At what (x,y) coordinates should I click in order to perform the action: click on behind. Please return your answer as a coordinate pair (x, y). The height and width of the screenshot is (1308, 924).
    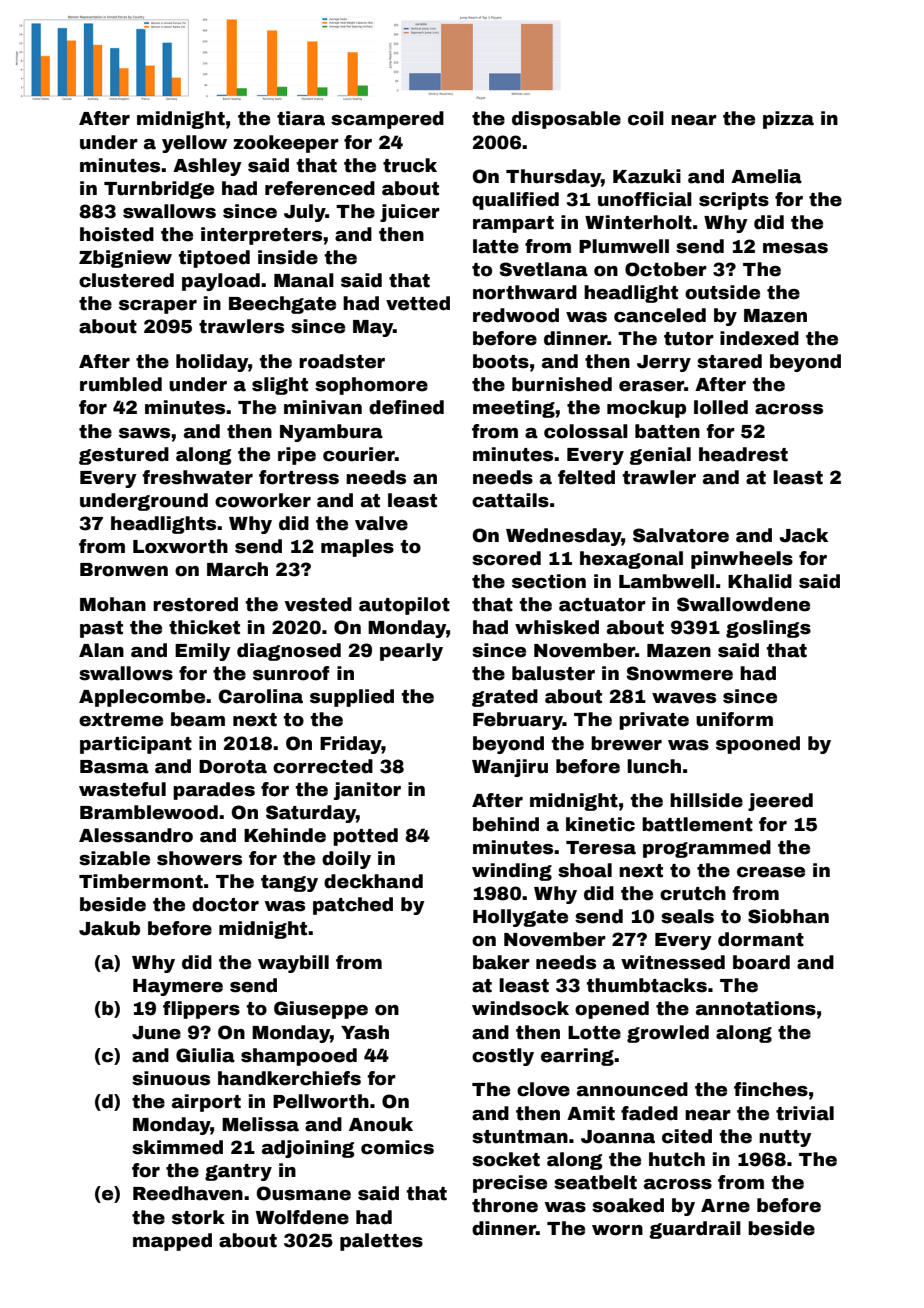
    Looking at the image, I should click on (506, 824).
